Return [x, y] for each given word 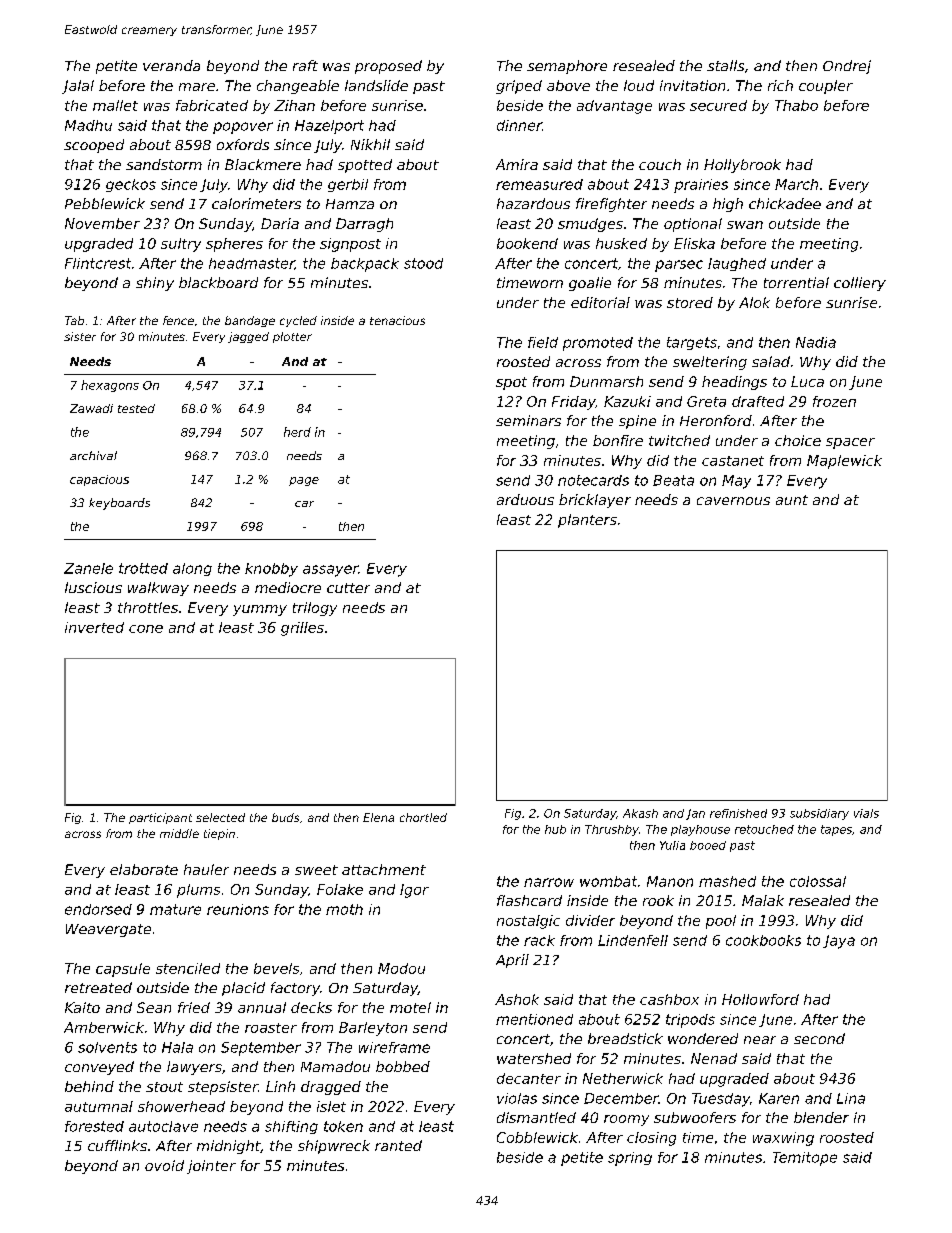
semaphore [567, 67]
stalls [725, 65]
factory [295, 989]
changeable [298, 87]
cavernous [733, 501]
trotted [143, 568]
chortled [423, 817]
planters [587, 521]
